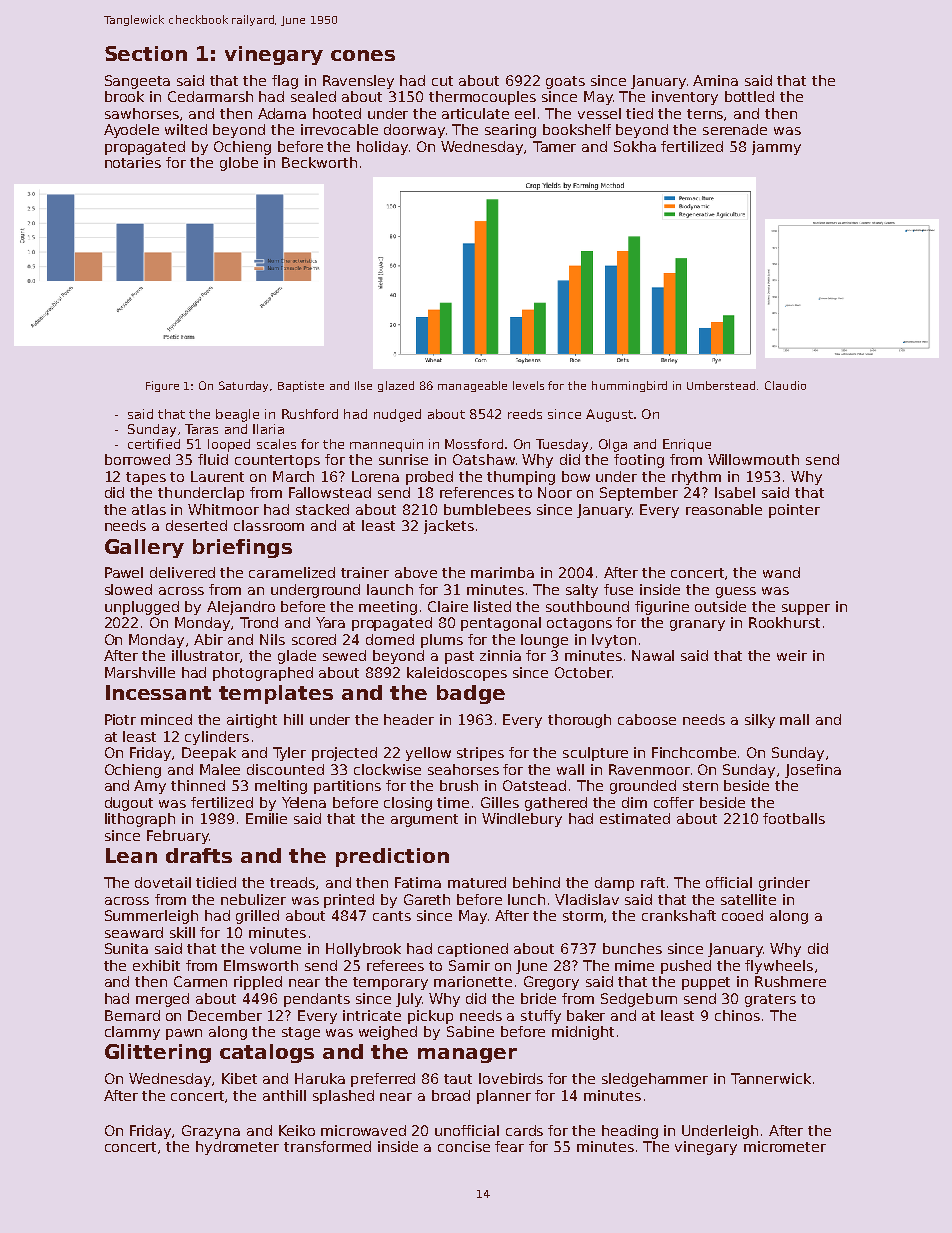 This screenshot has height=1233, width=952. What do you see at coordinates (163, 882) in the screenshot?
I see `dovetail` at bounding box center [163, 882].
